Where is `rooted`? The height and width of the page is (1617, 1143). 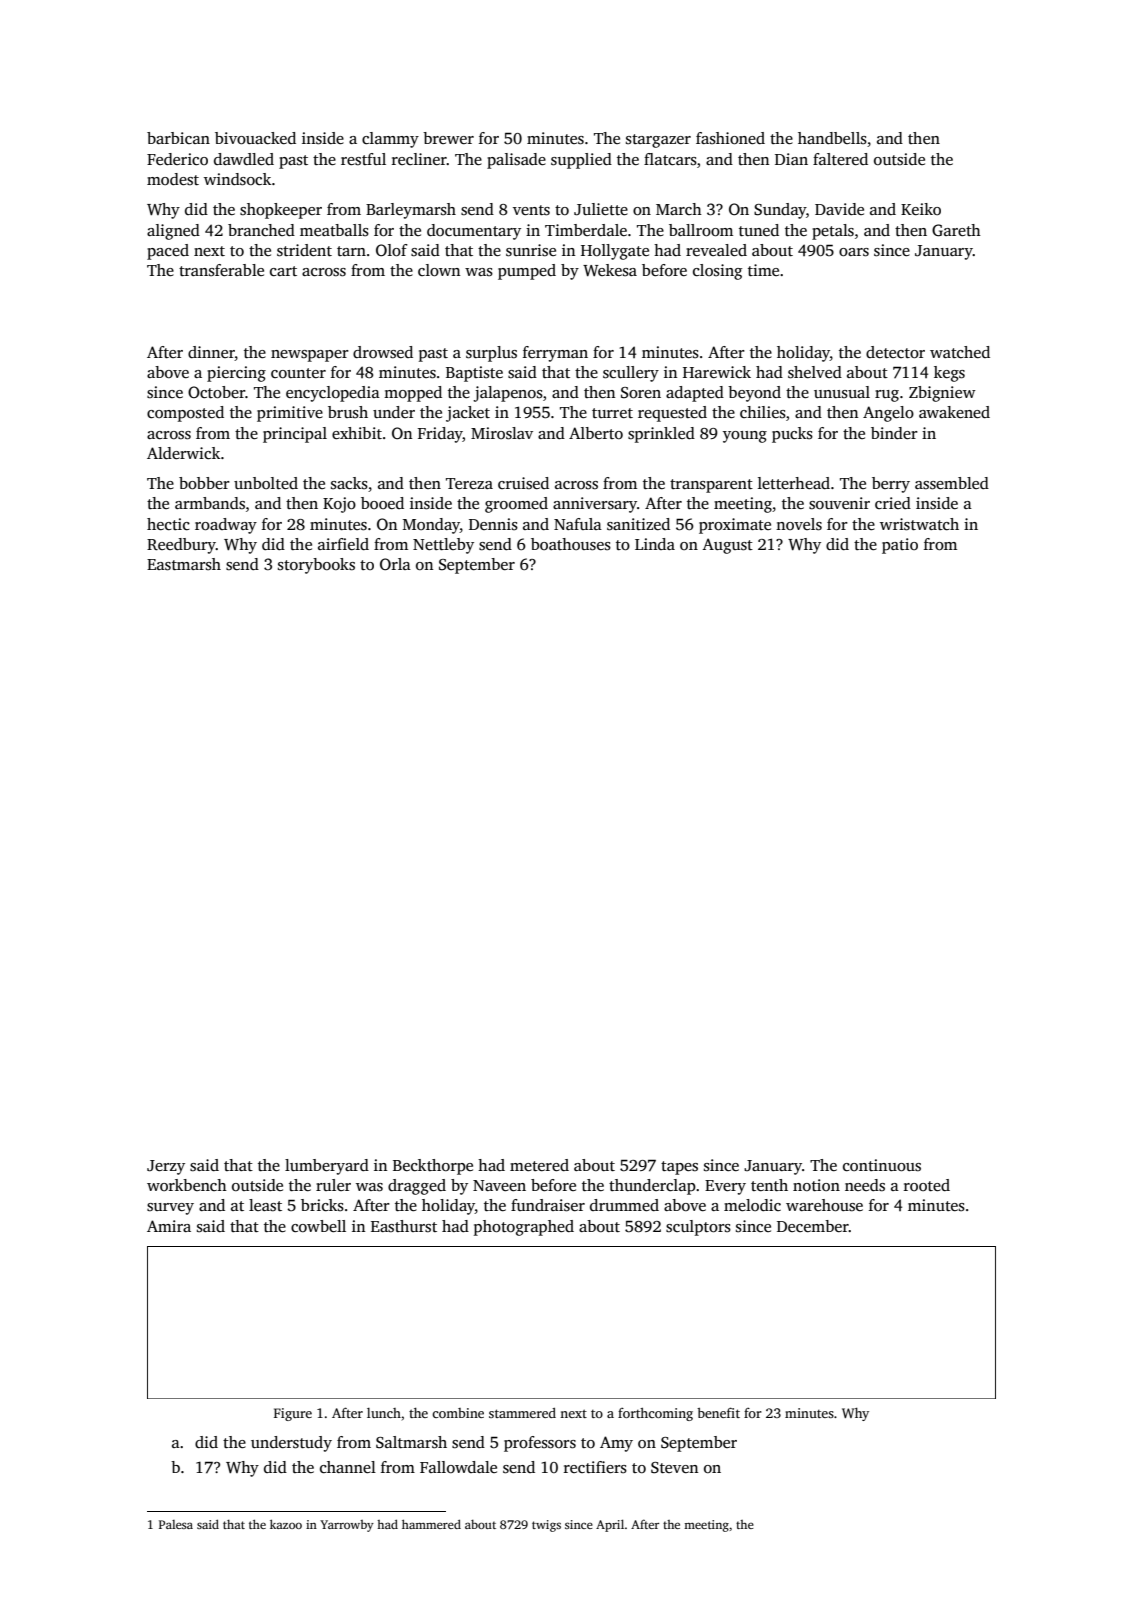
rooted is located at coordinates (927, 1185).
